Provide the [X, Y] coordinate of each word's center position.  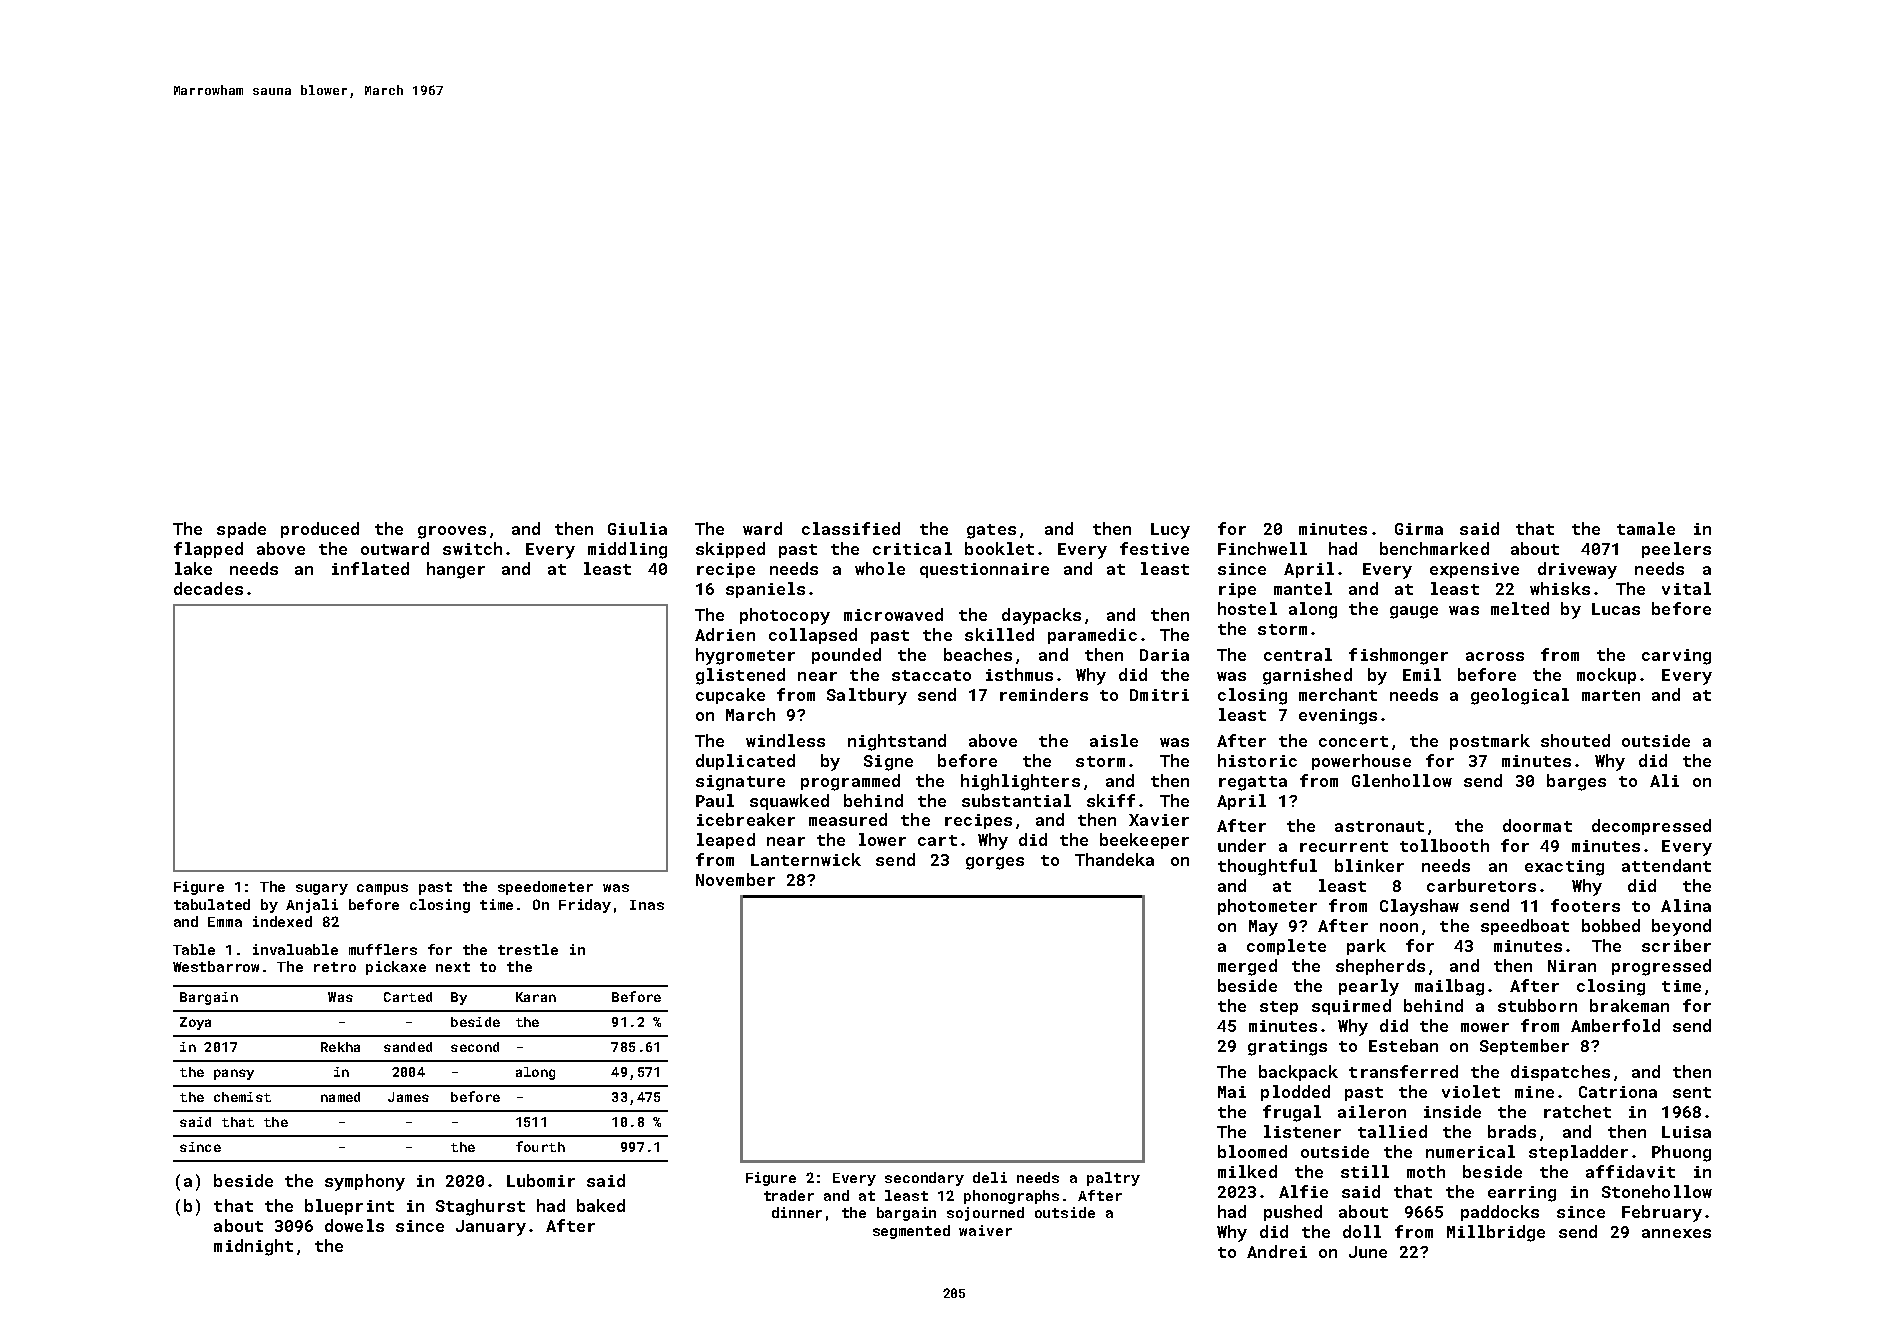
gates [991, 531]
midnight [253, 1247]
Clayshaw [1419, 907]
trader [789, 1195]
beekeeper [1144, 841]
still [1365, 1171]
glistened [740, 676]
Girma [1419, 529]
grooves [452, 532]
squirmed [1351, 1007]
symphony [365, 1182]
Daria [1164, 655]
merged [1247, 967]
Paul [715, 800]
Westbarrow [216, 966]
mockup [1606, 676]
